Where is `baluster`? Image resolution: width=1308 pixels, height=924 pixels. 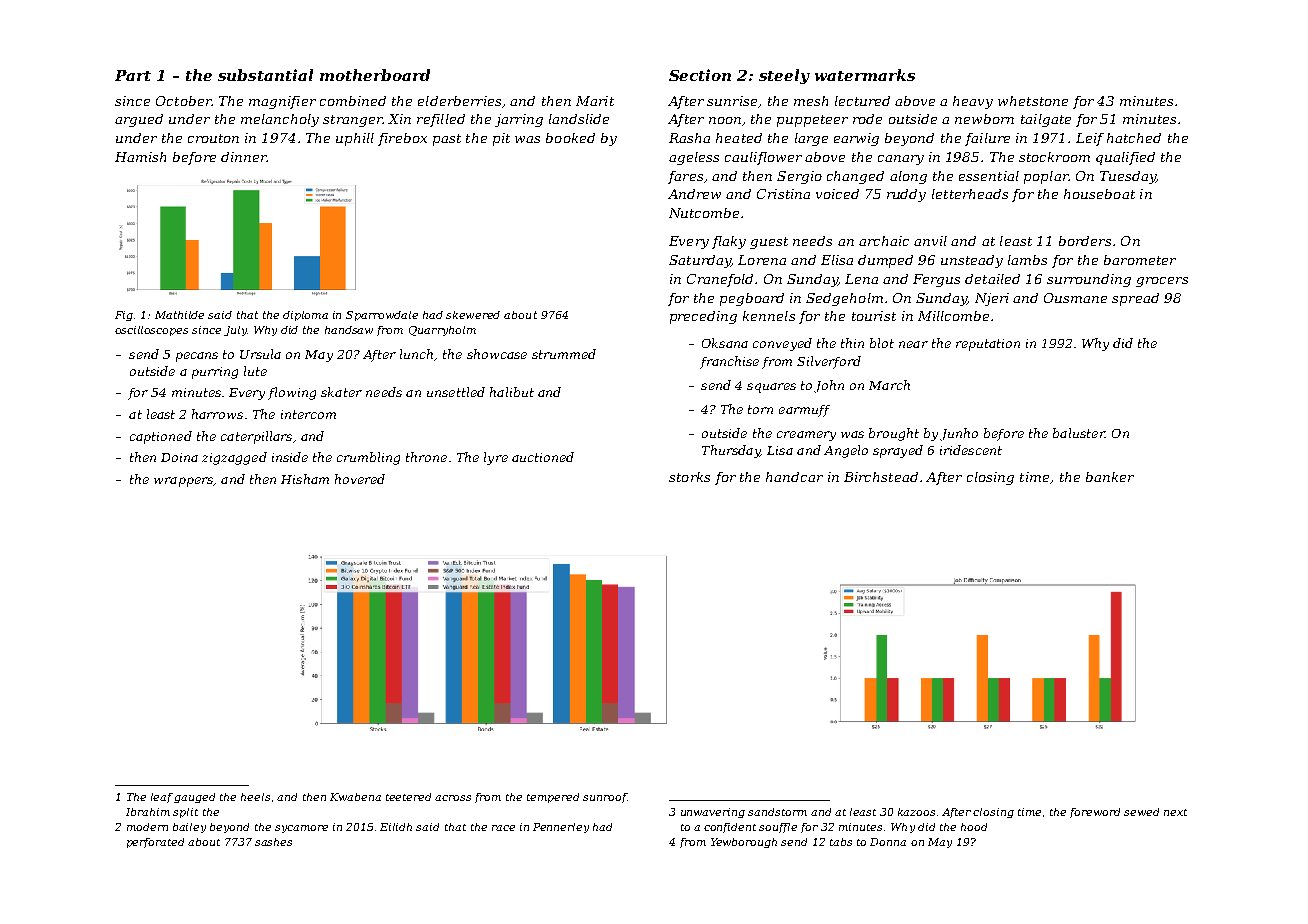
baluster is located at coordinates (1079, 433).
